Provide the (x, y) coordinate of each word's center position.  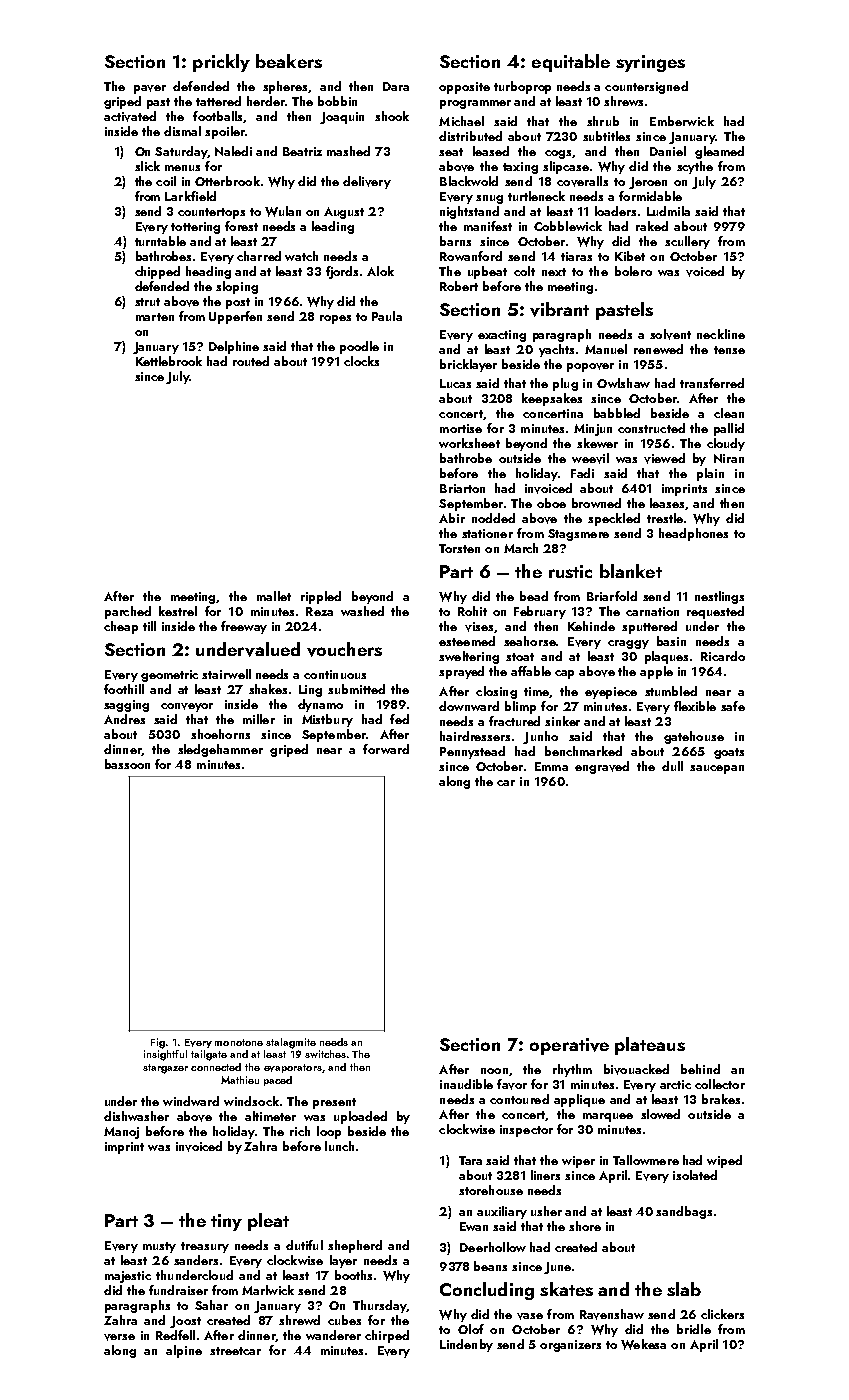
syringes (650, 63)
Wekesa (643, 1344)
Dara (396, 86)
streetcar (235, 1351)
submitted (356, 689)
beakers (289, 61)
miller (259, 719)
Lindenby (466, 1345)
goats (729, 753)
